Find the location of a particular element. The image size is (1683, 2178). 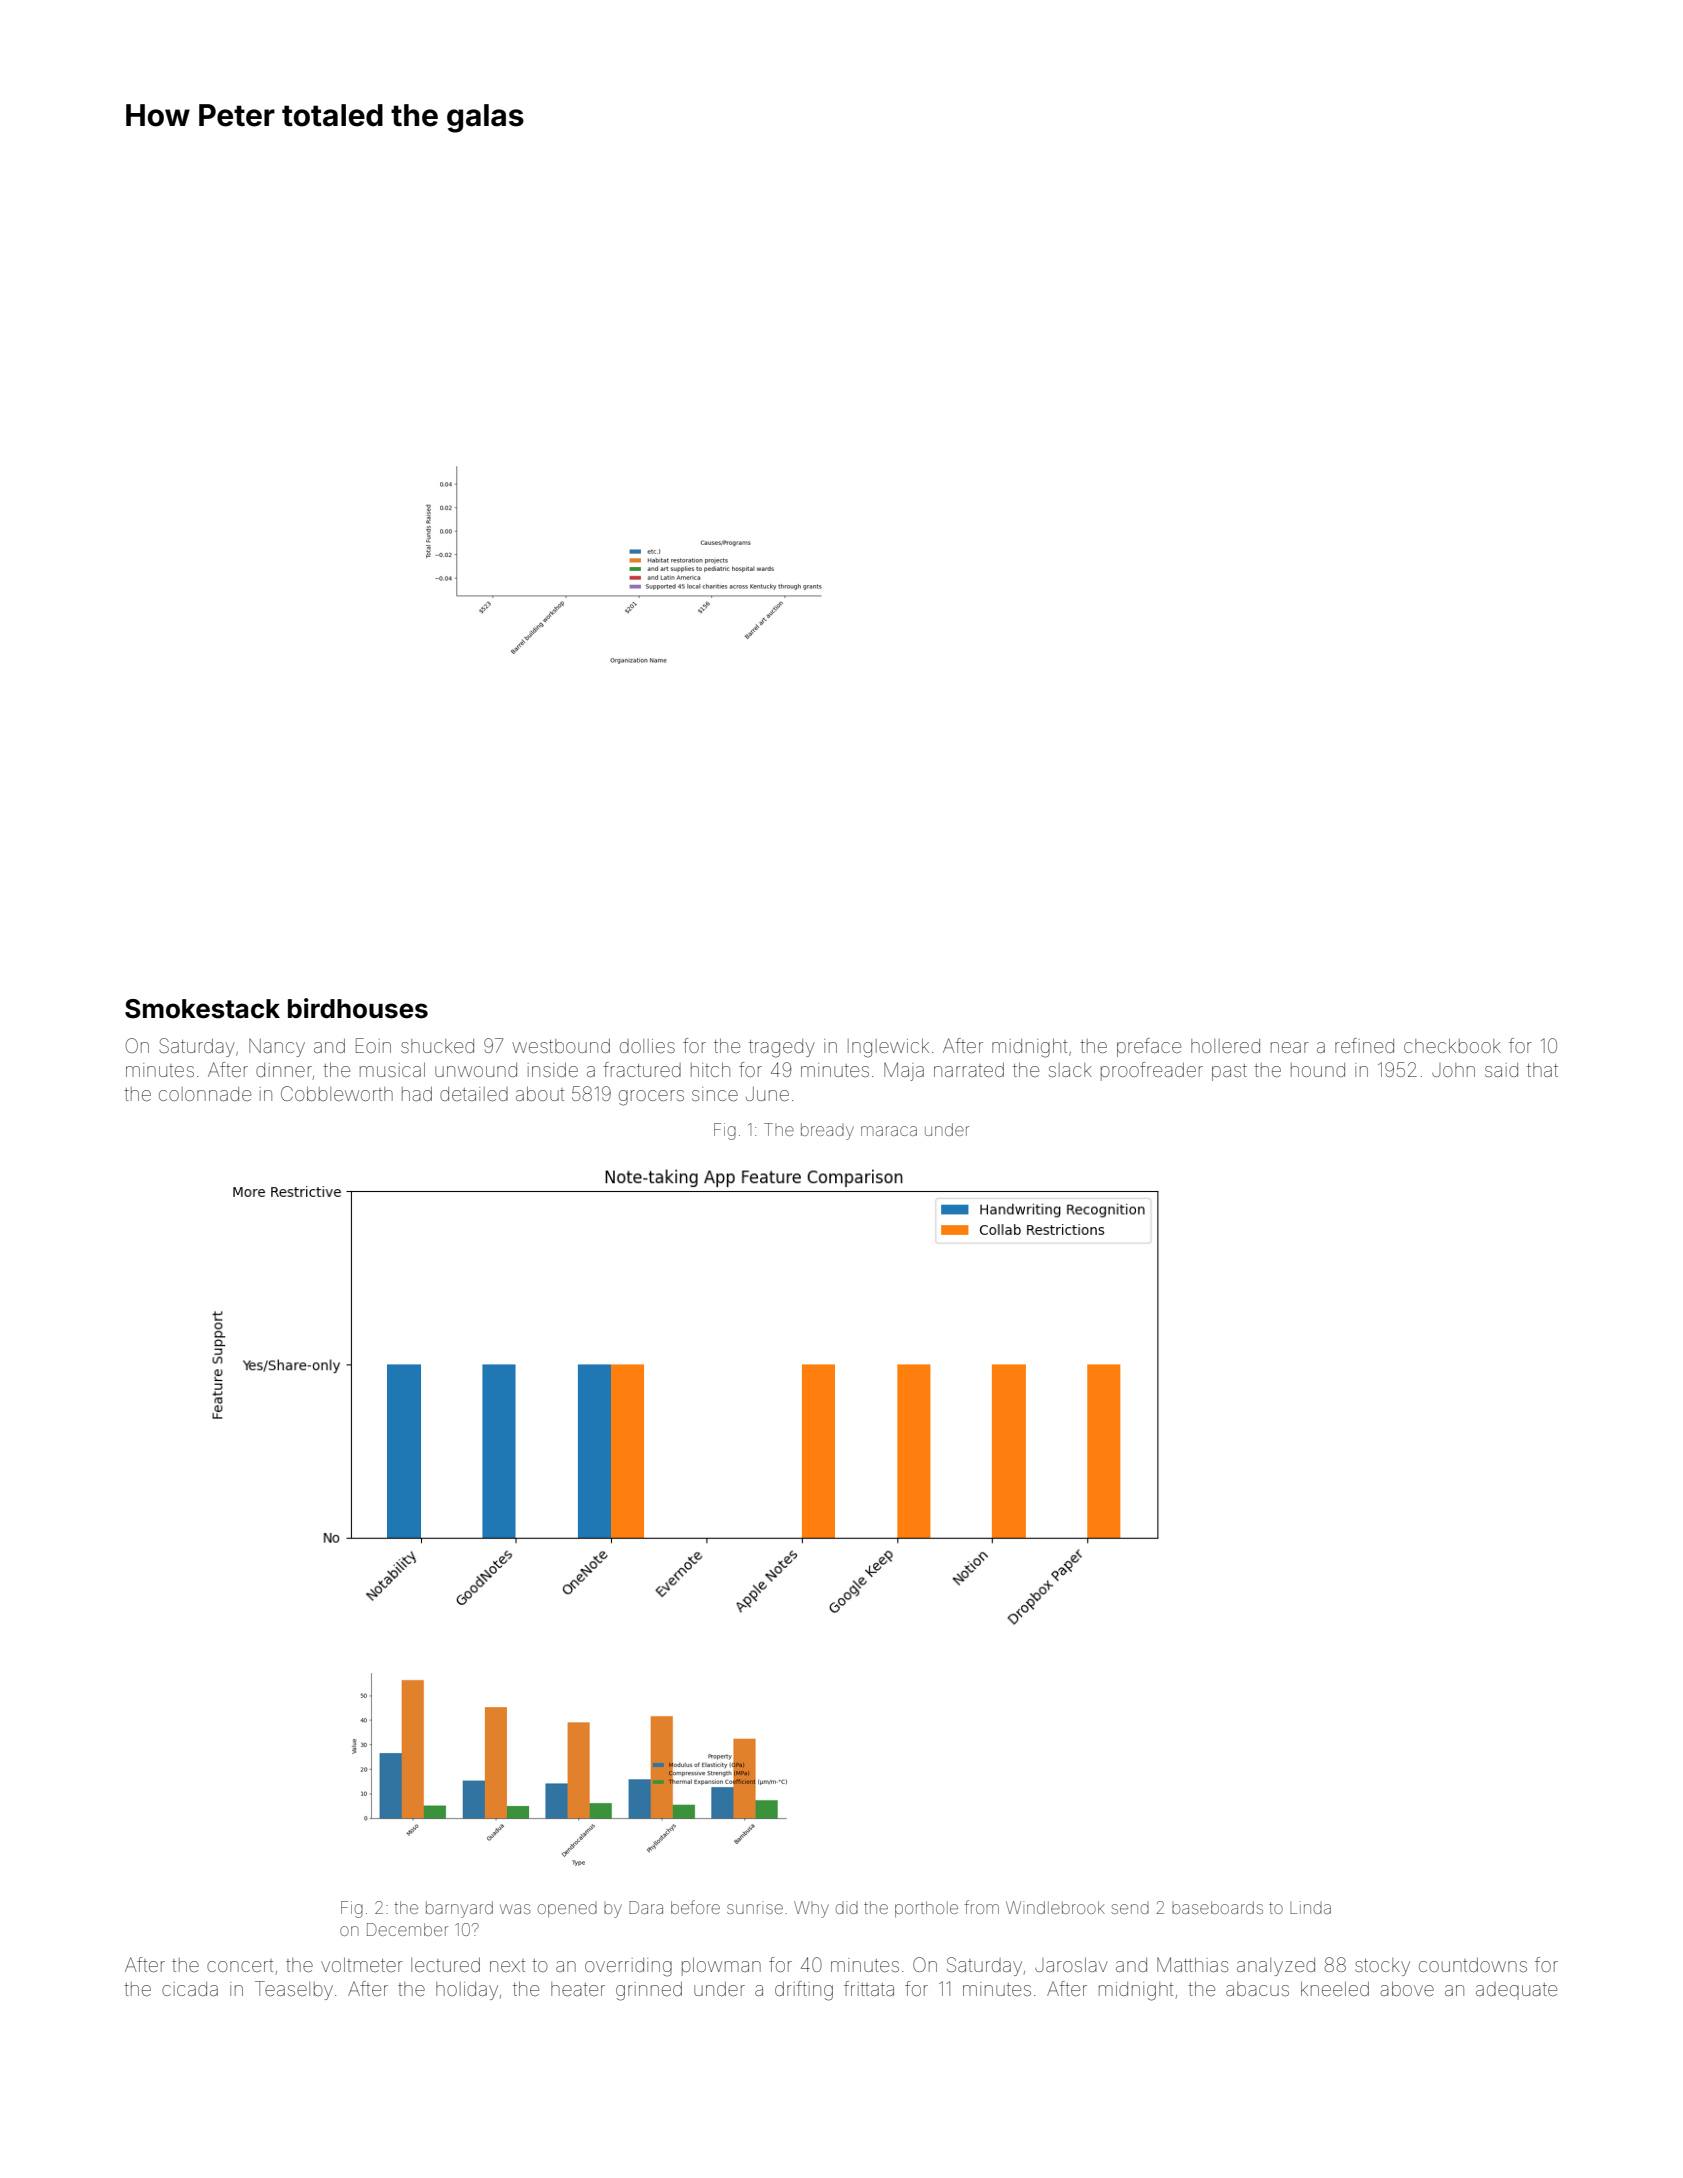

had is located at coordinates (417, 1094).
